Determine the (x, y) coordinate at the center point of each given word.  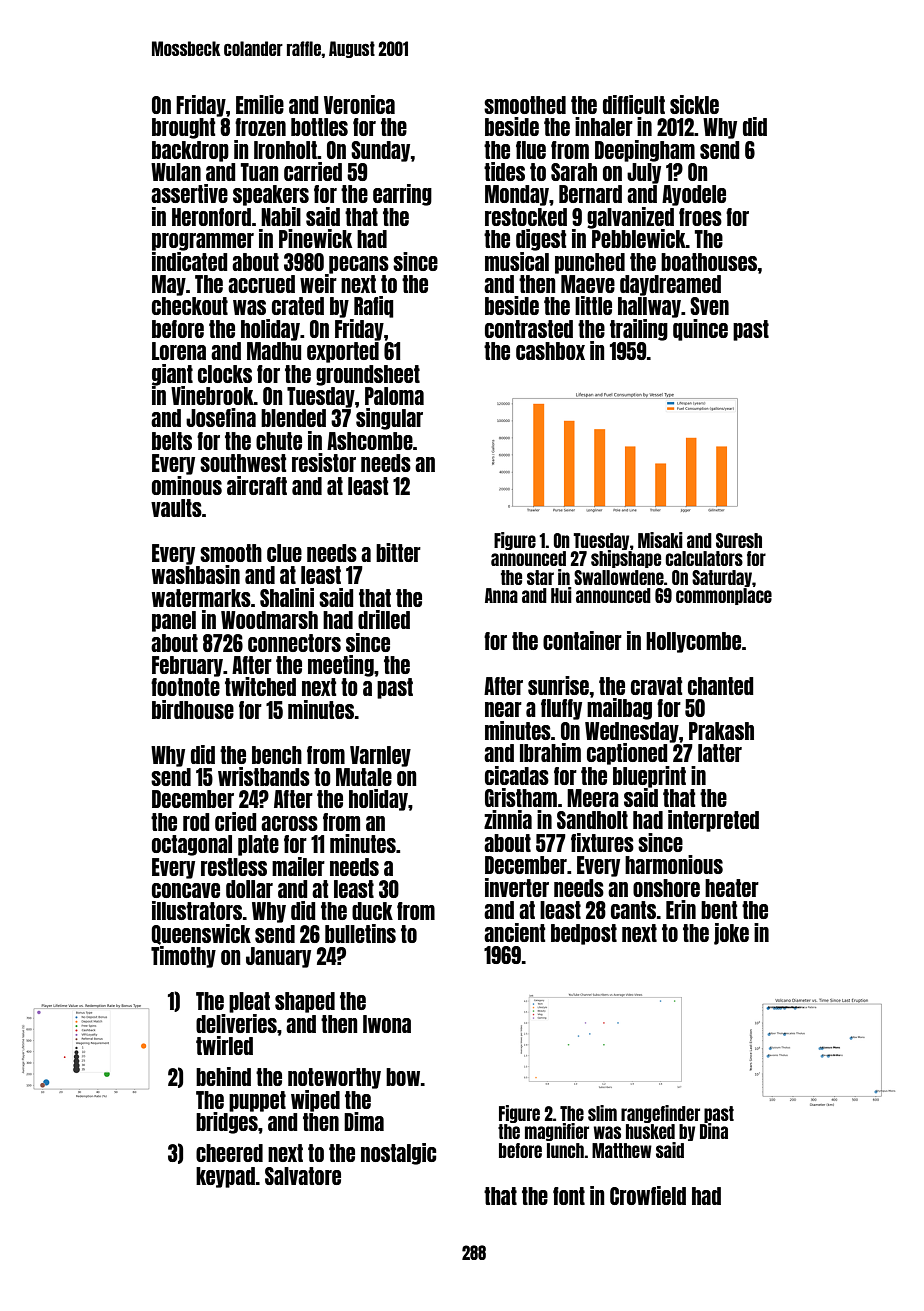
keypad (225, 1177)
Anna (501, 595)
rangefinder (660, 1114)
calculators (704, 558)
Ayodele (694, 195)
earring (402, 195)
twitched (260, 686)
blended (293, 418)
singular (389, 419)
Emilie (260, 104)
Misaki (660, 540)
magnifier (557, 1132)
